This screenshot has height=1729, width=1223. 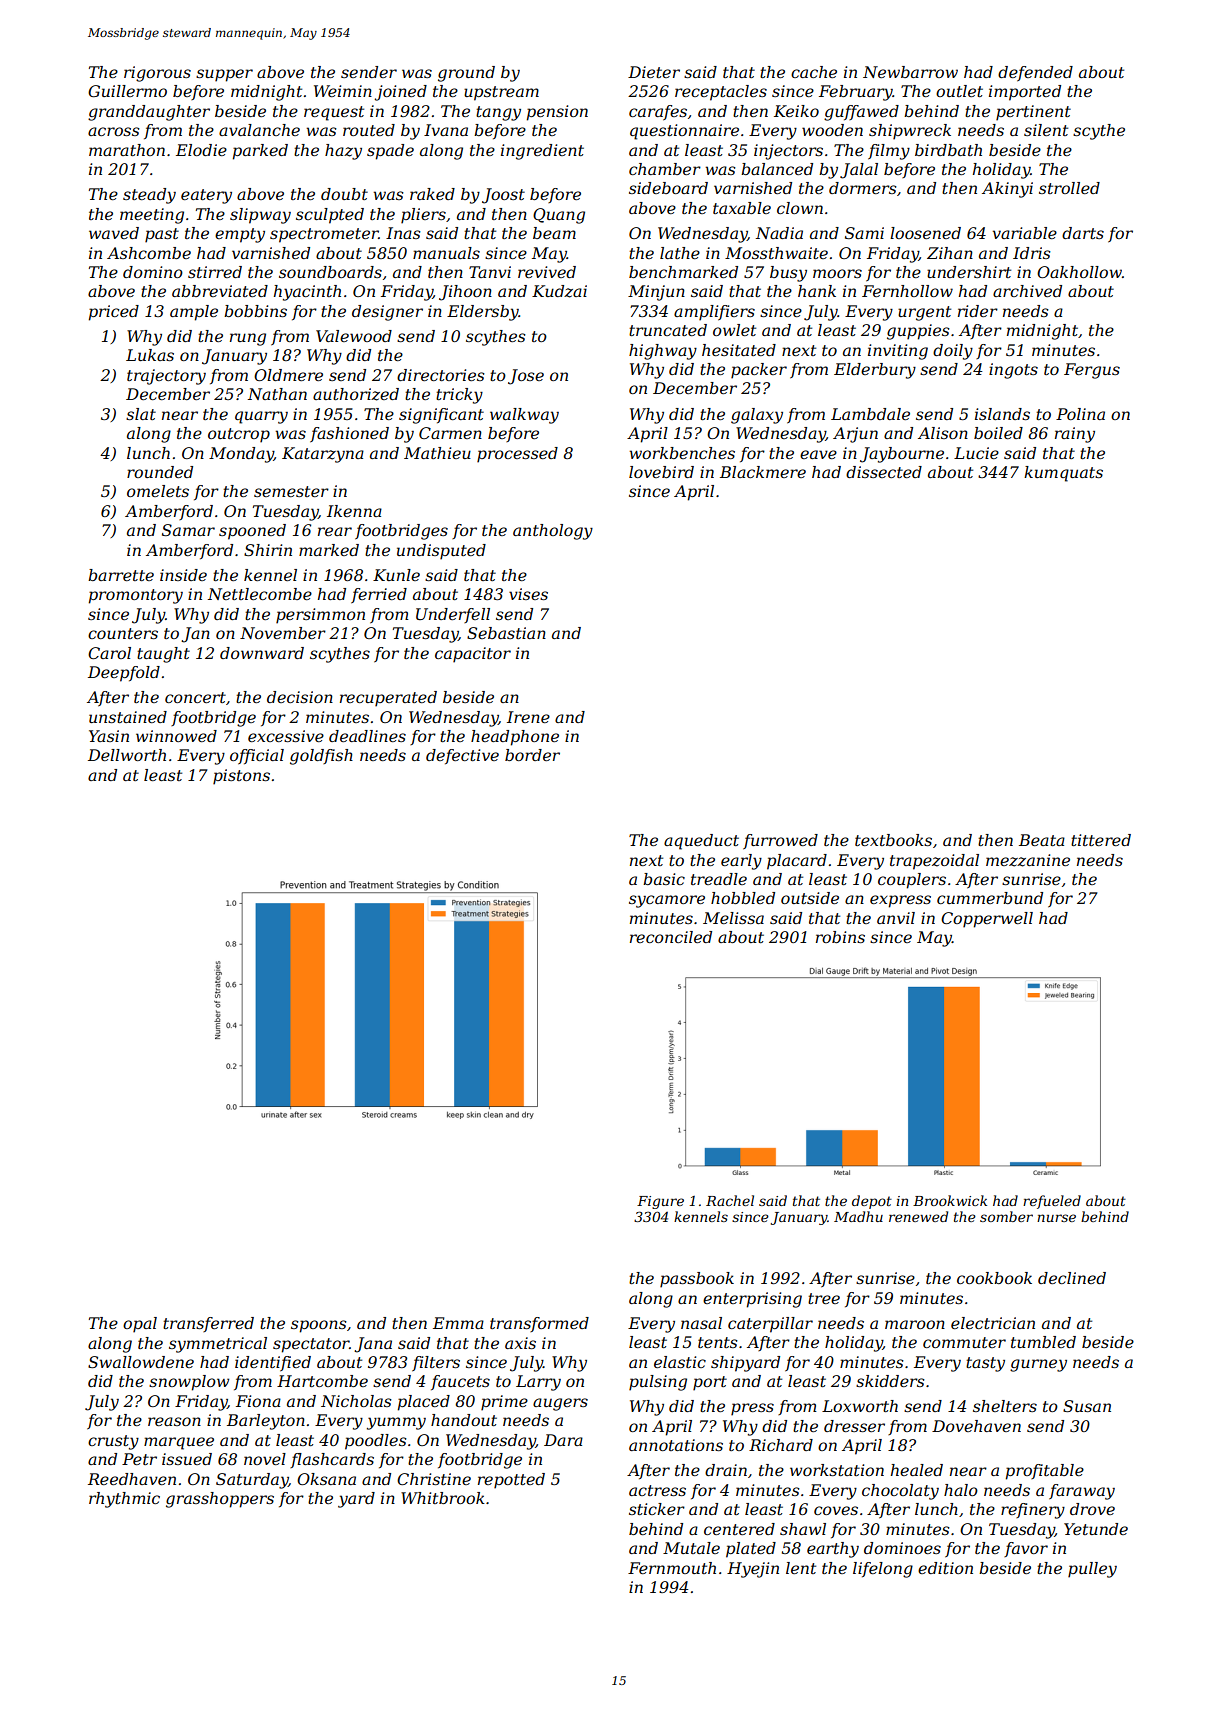 What do you see at coordinates (1028, 860) in the screenshot?
I see `mezzanine` at bounding box center [1028, 860].
